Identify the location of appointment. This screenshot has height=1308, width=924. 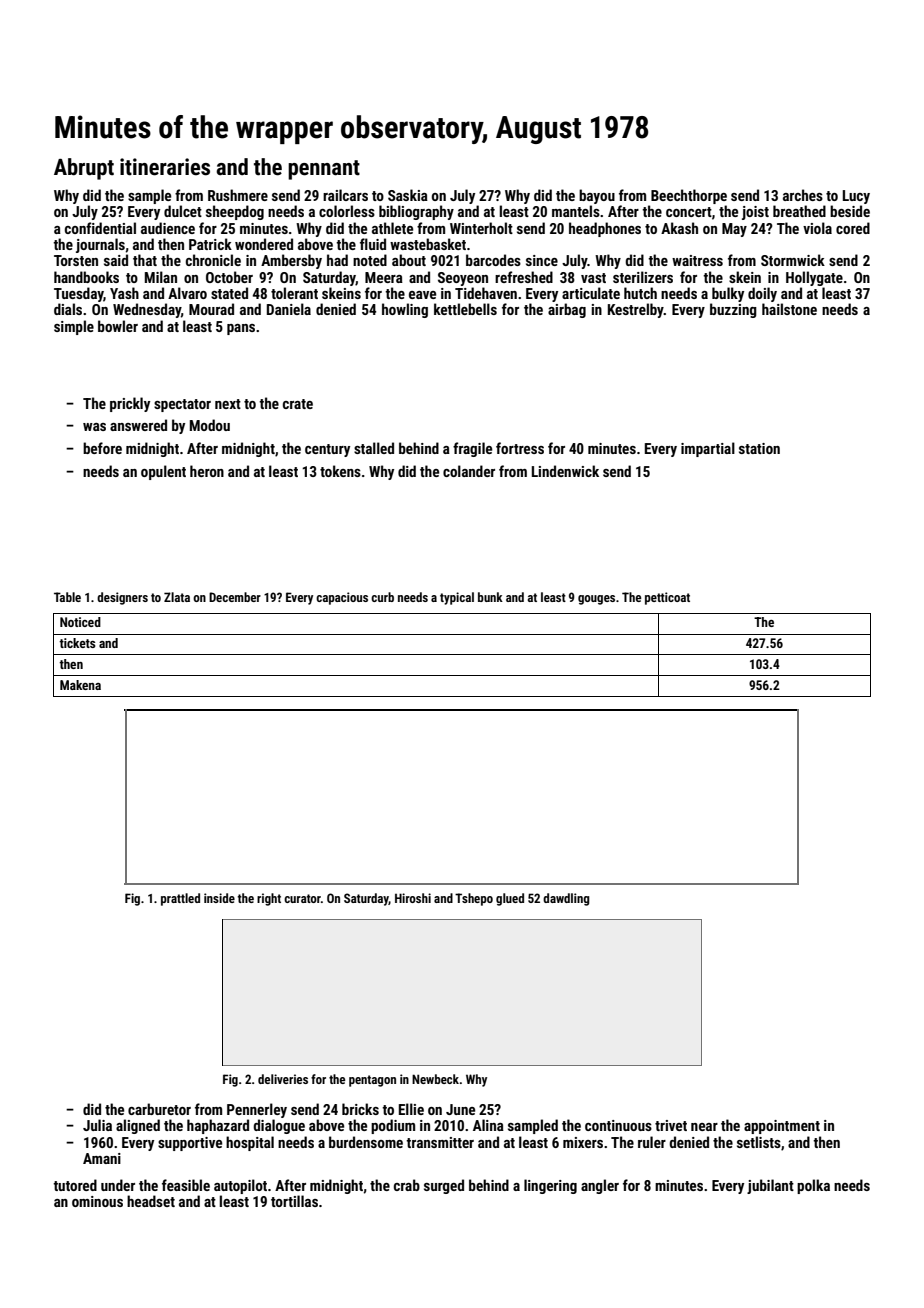
(782, 1127).
